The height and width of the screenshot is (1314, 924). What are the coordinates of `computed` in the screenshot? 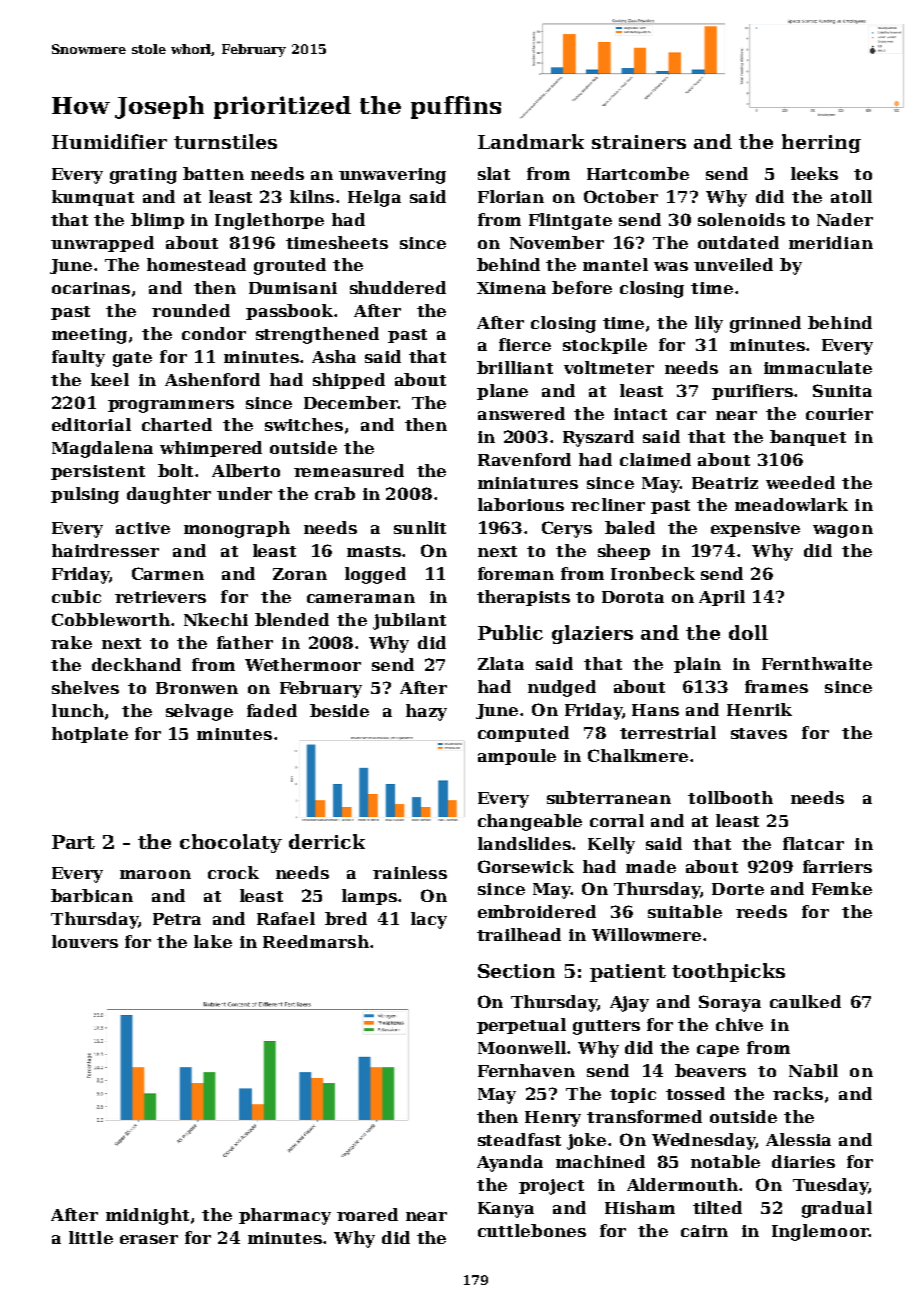 It's located at (523, 734).
